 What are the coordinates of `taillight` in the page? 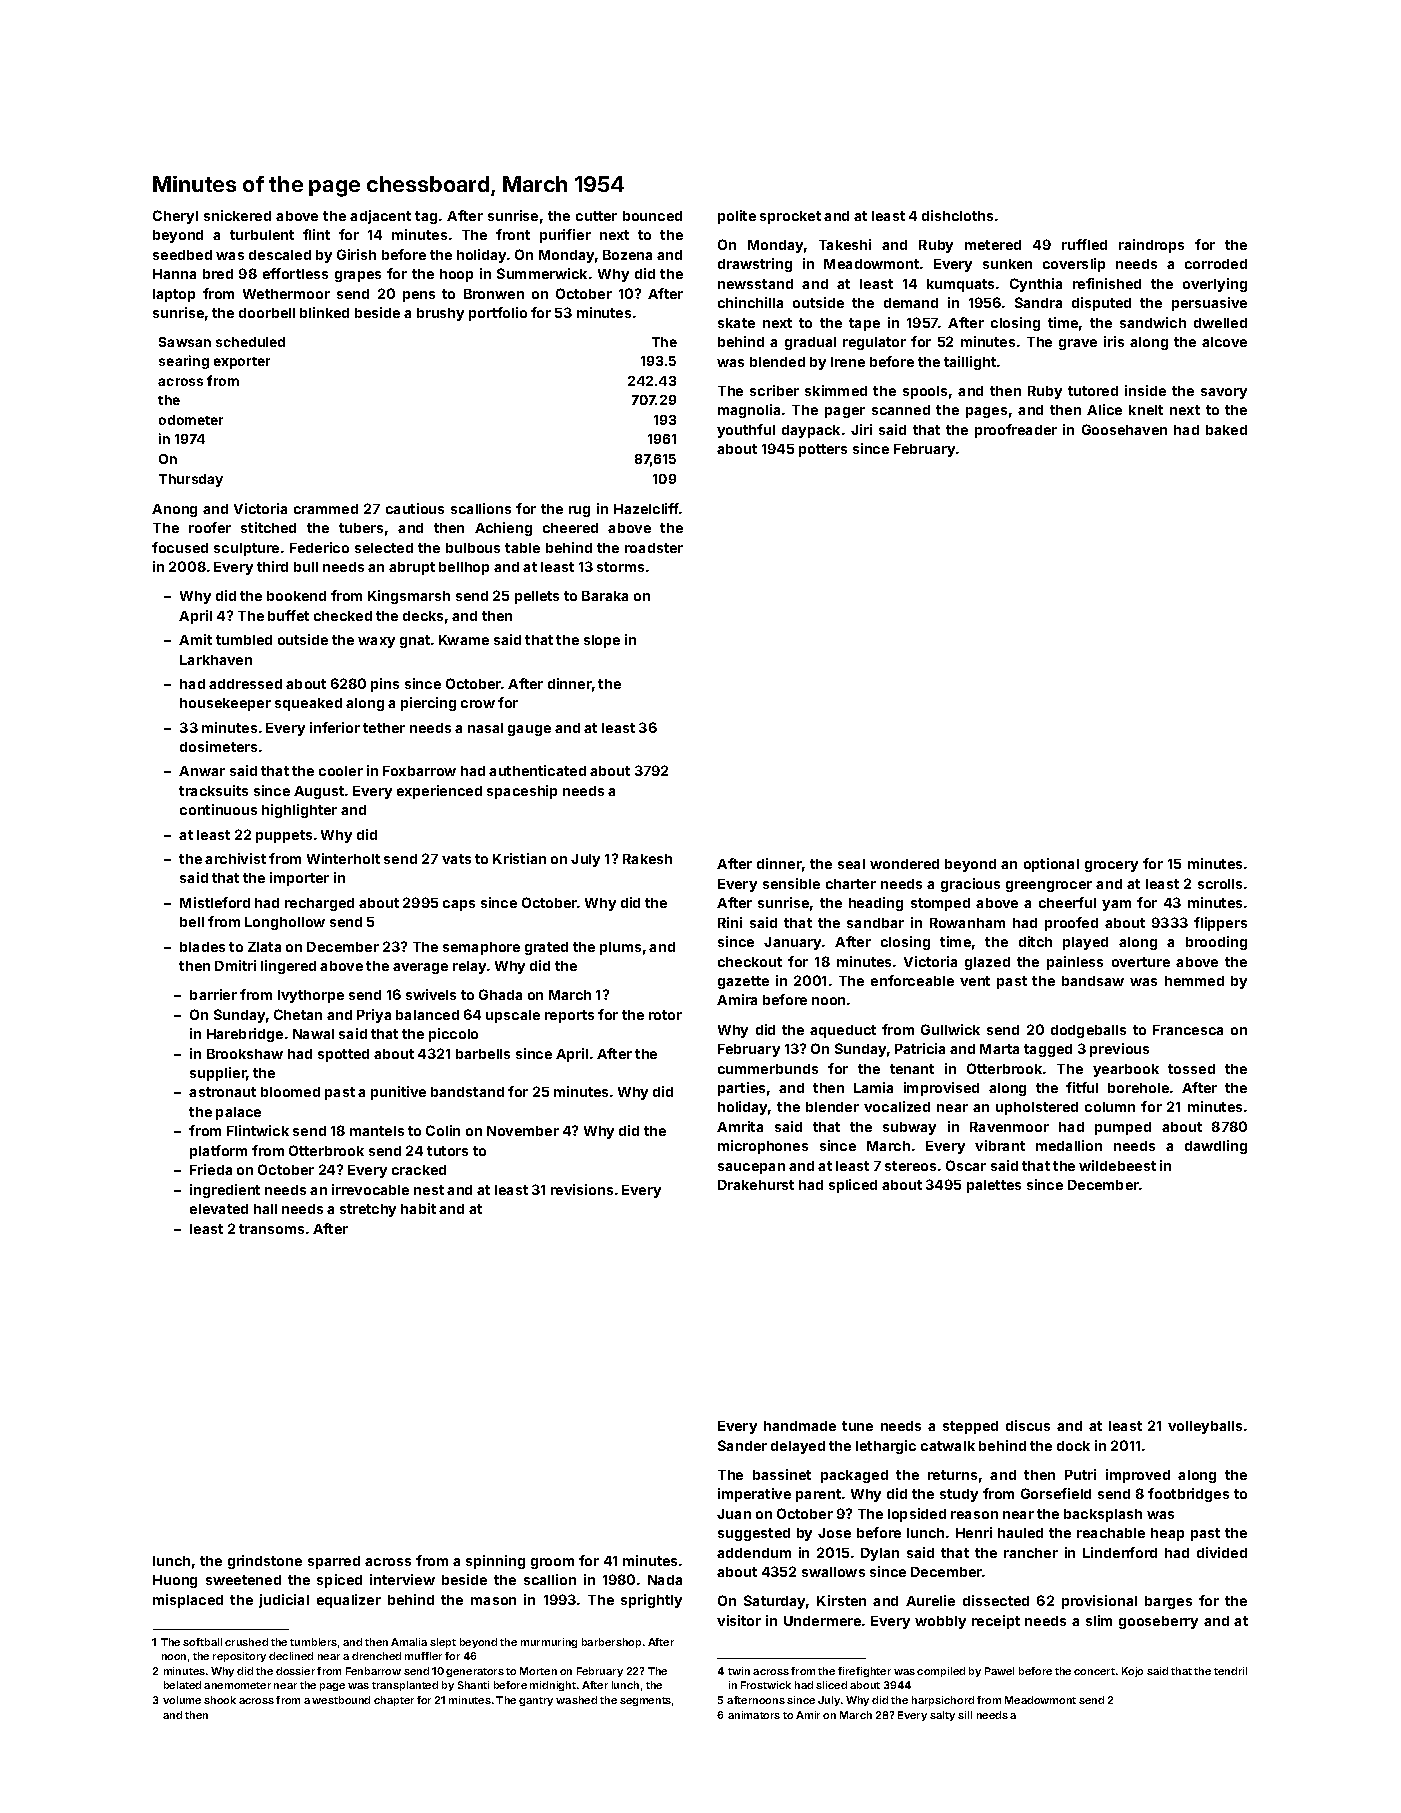 It's located at (970, 363).
